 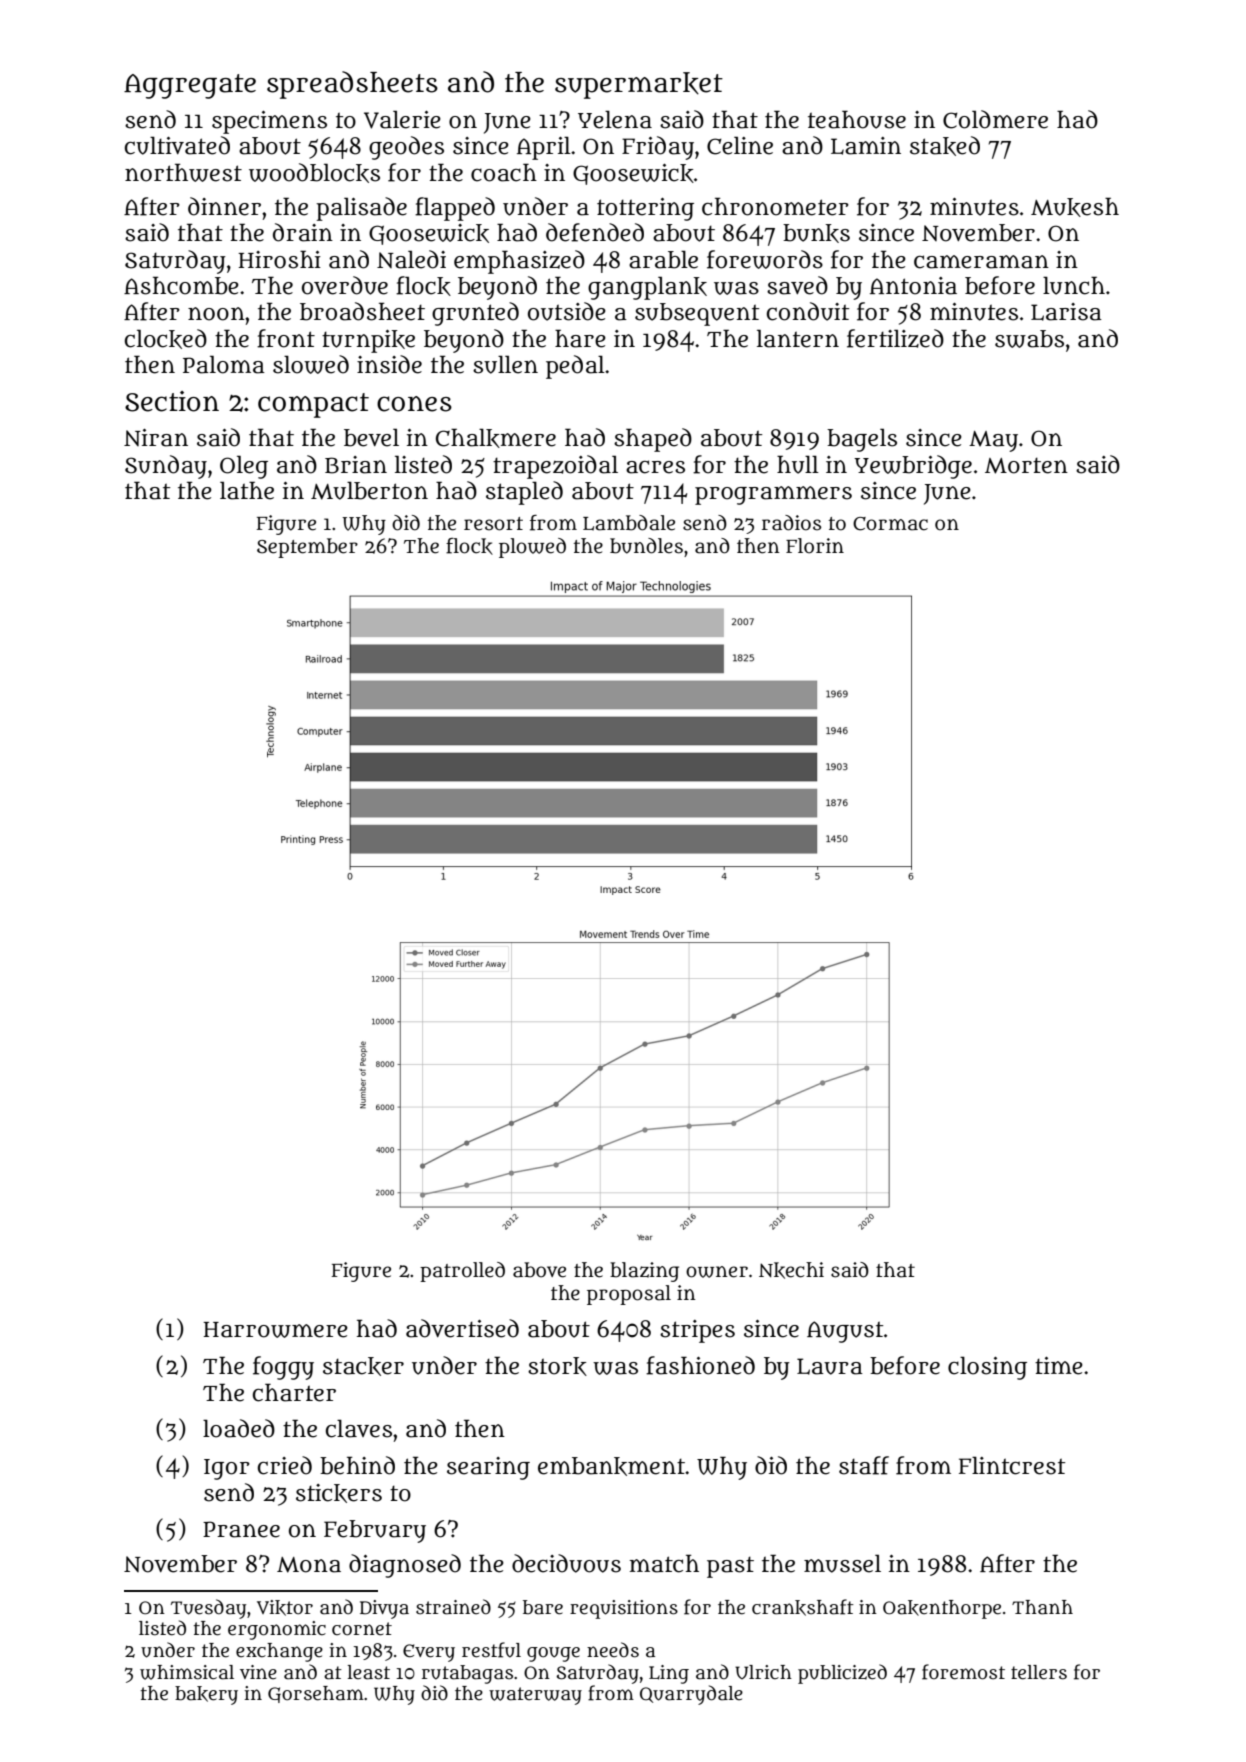 I want to click on Nkechi, so click(x=791, y=1270).
